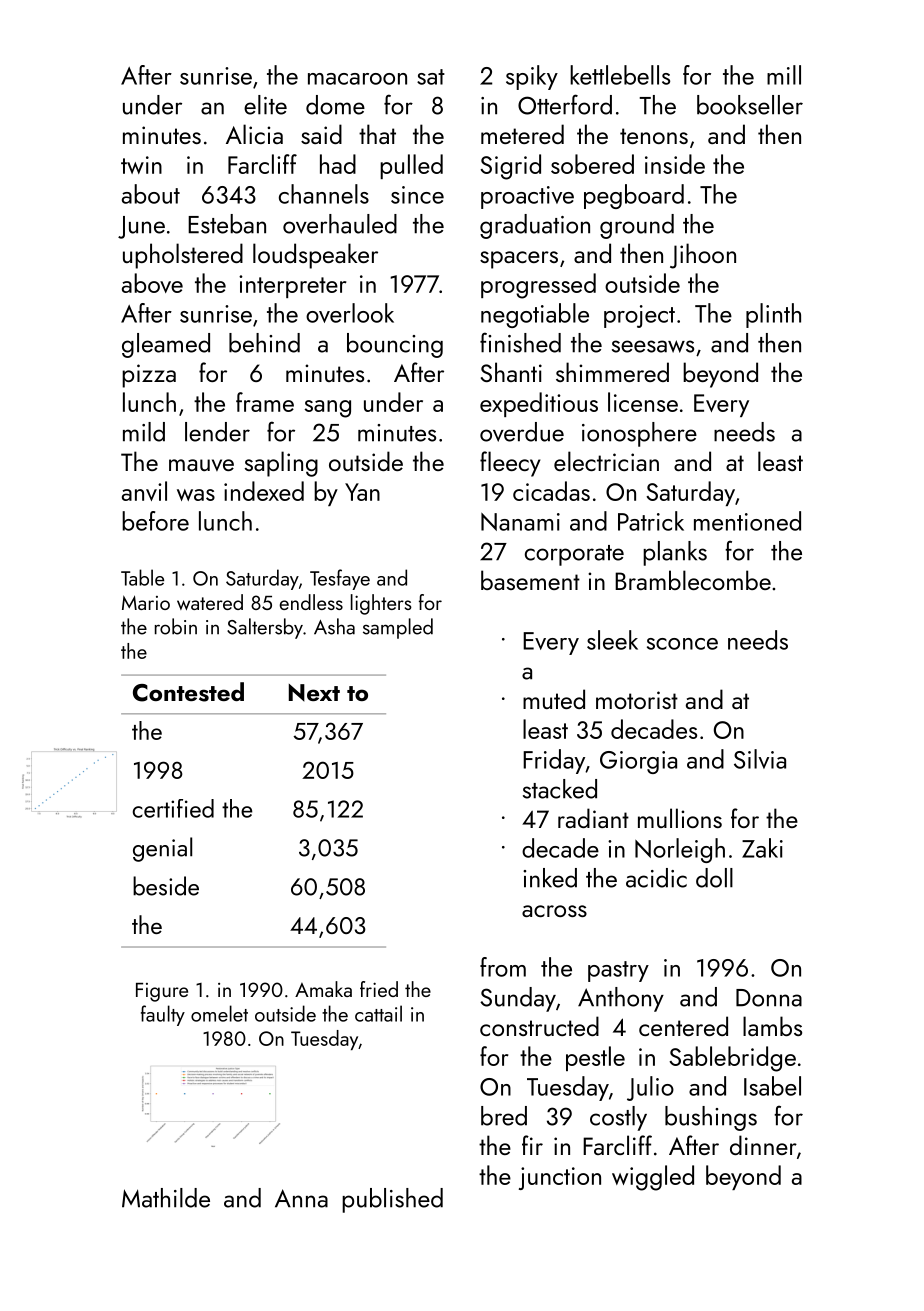  What do you see at coordinates (639, 434) in the screenshot?
I see `ionosphere` at bounding box center [639, 434].
